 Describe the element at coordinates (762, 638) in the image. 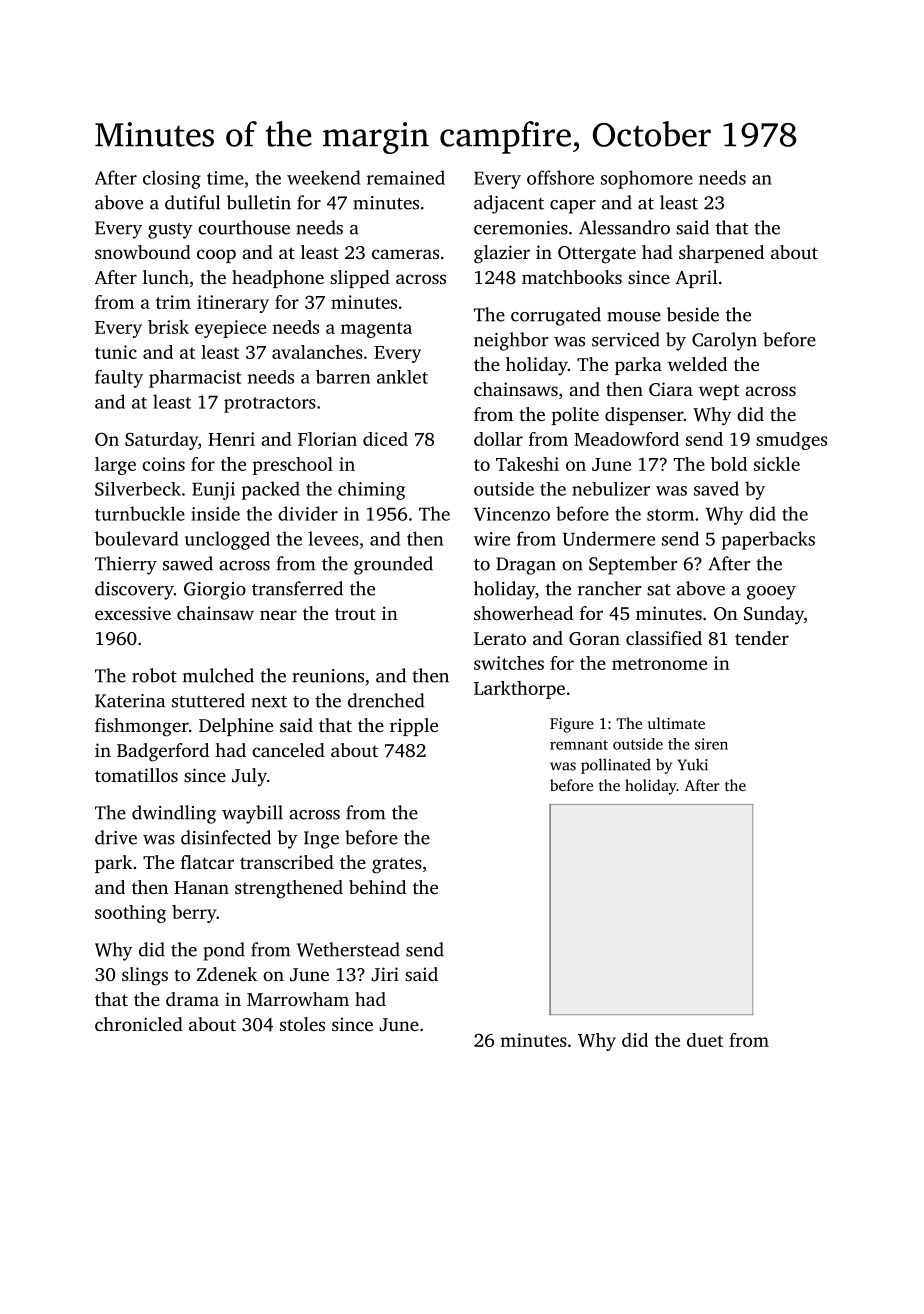

I see `tender` at that location.
